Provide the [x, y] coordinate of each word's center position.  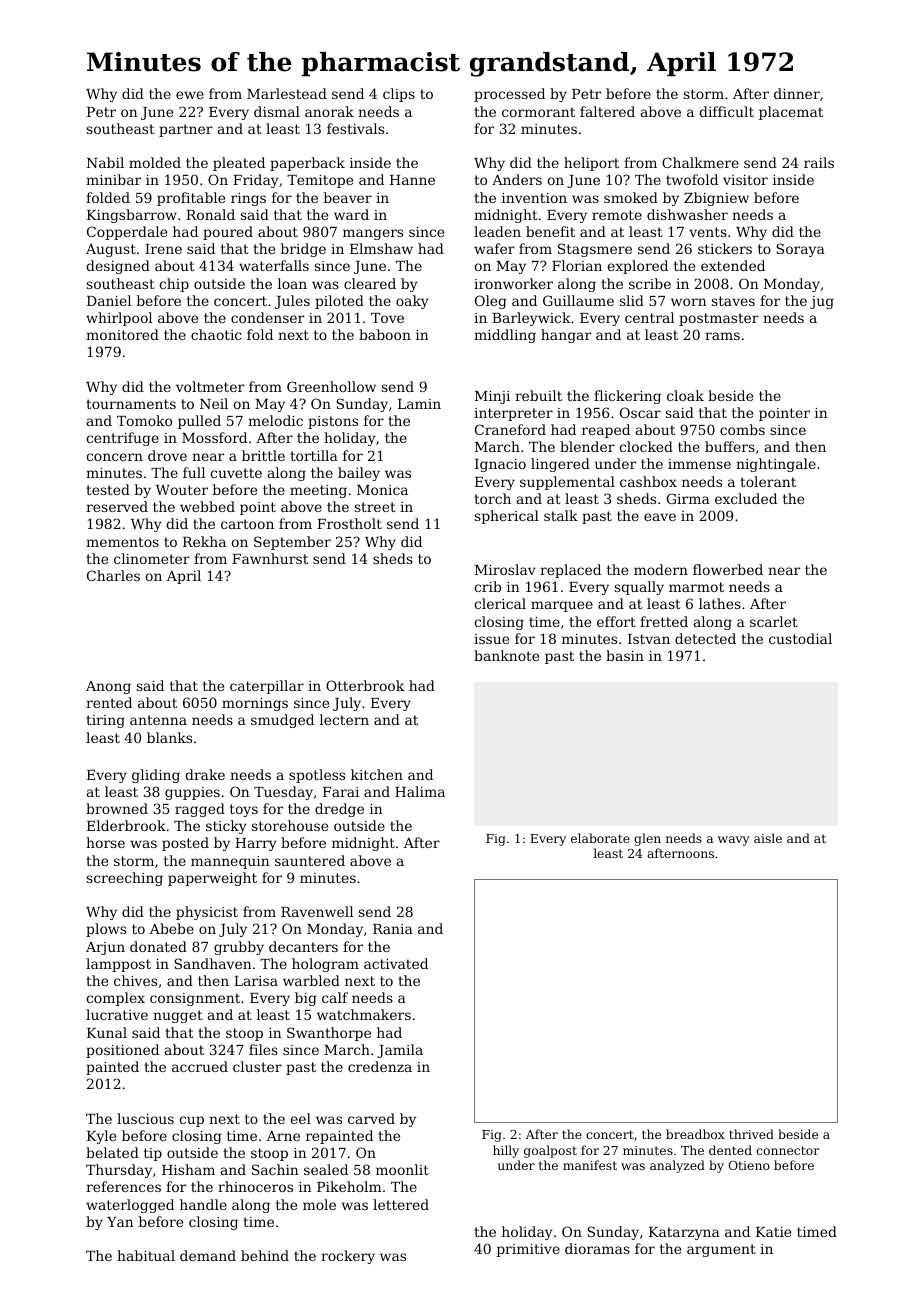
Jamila [400, 1051]
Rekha [204, 541]
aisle [768, 838]
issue [491, 639]
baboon [385, 334]
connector [787, 1150]
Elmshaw [381, 248]
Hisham [188, 1169]
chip [174, 285]
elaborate [600, 838]
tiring [105, 721]
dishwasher [687, 214]
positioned [122, 1051]
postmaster [719, 319]
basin [625, 655]
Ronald [210, 214]
